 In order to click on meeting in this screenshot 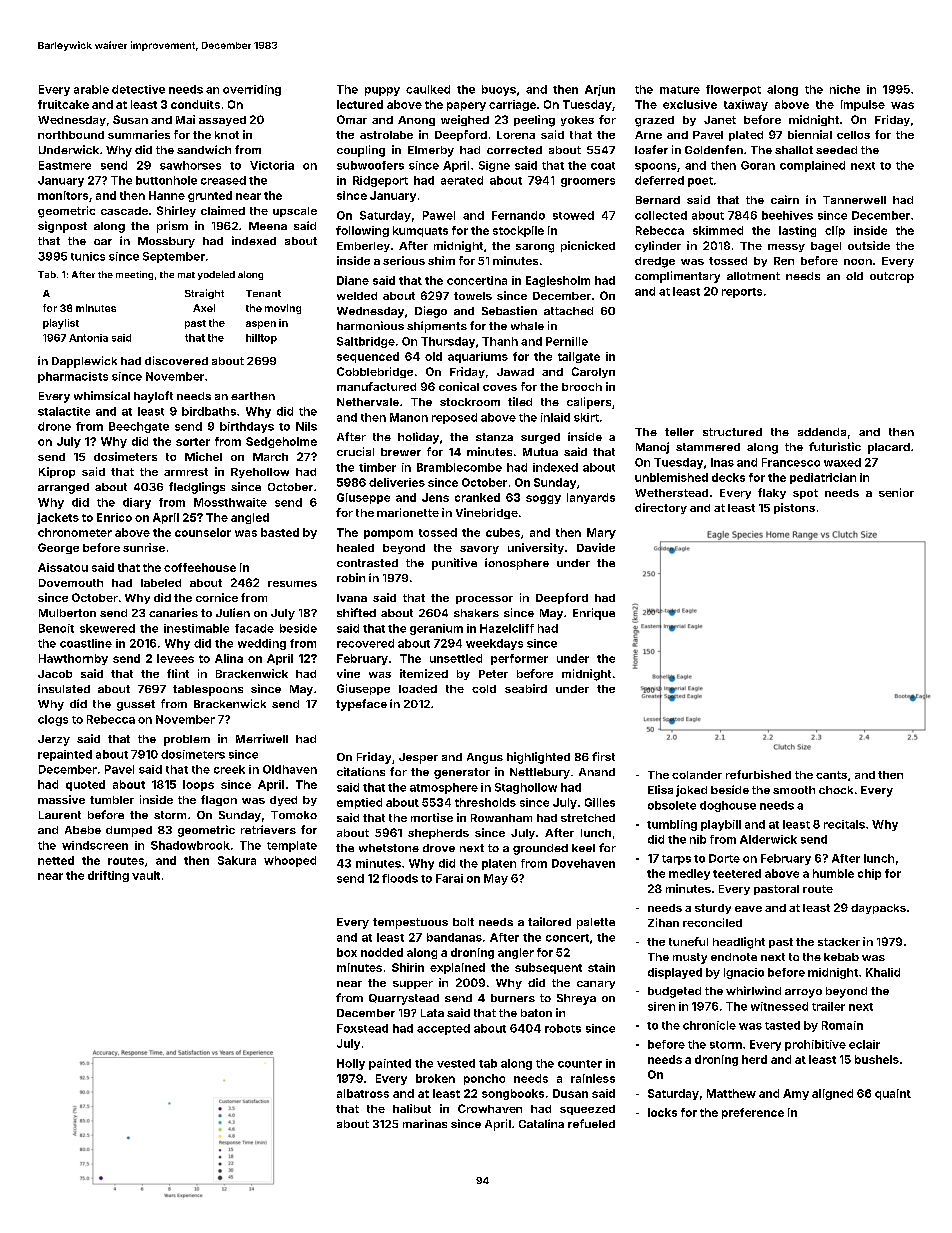, I will do `click(134, 275)`.
